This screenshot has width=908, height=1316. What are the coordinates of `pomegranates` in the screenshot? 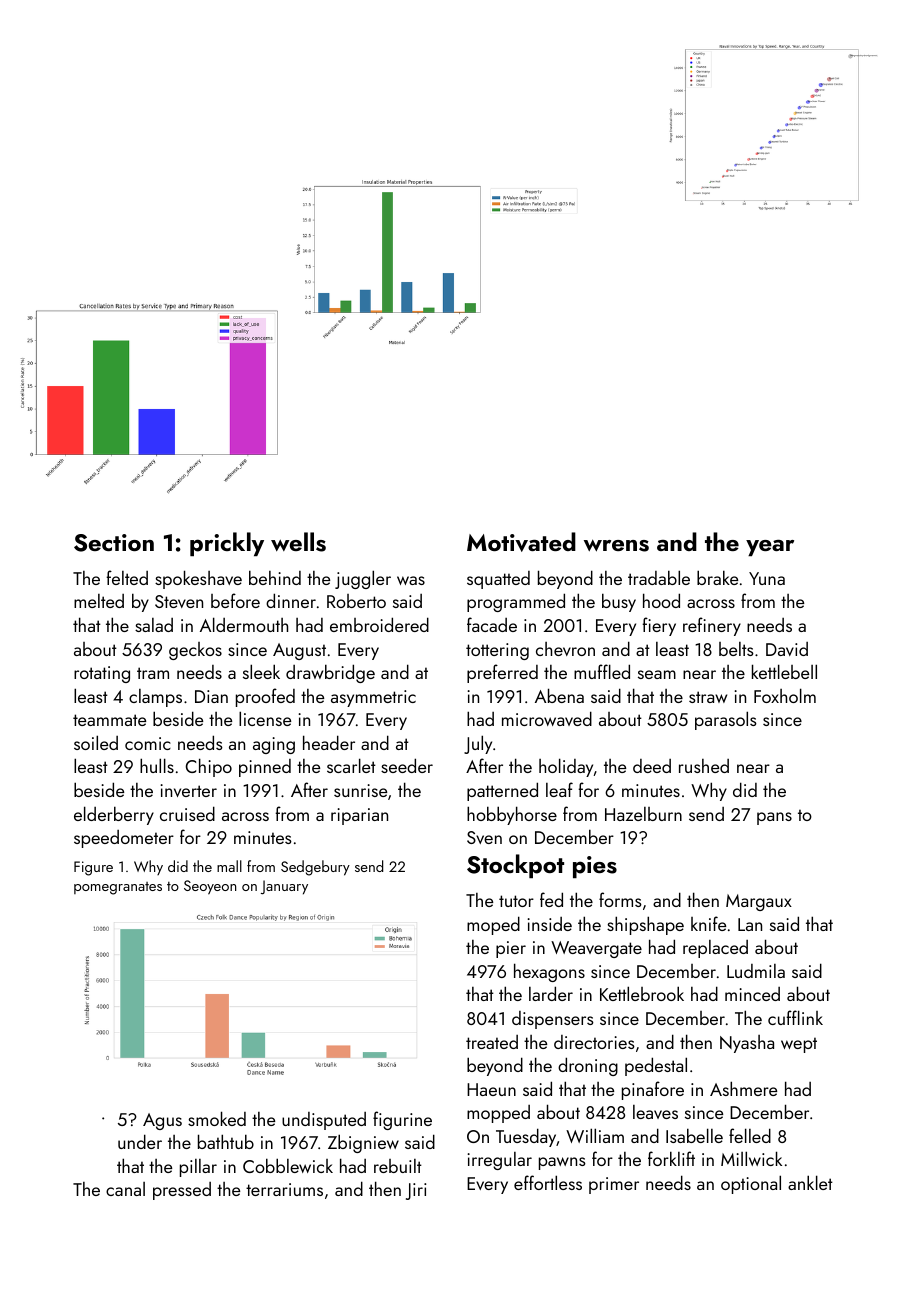 It's located at (118, 888).
